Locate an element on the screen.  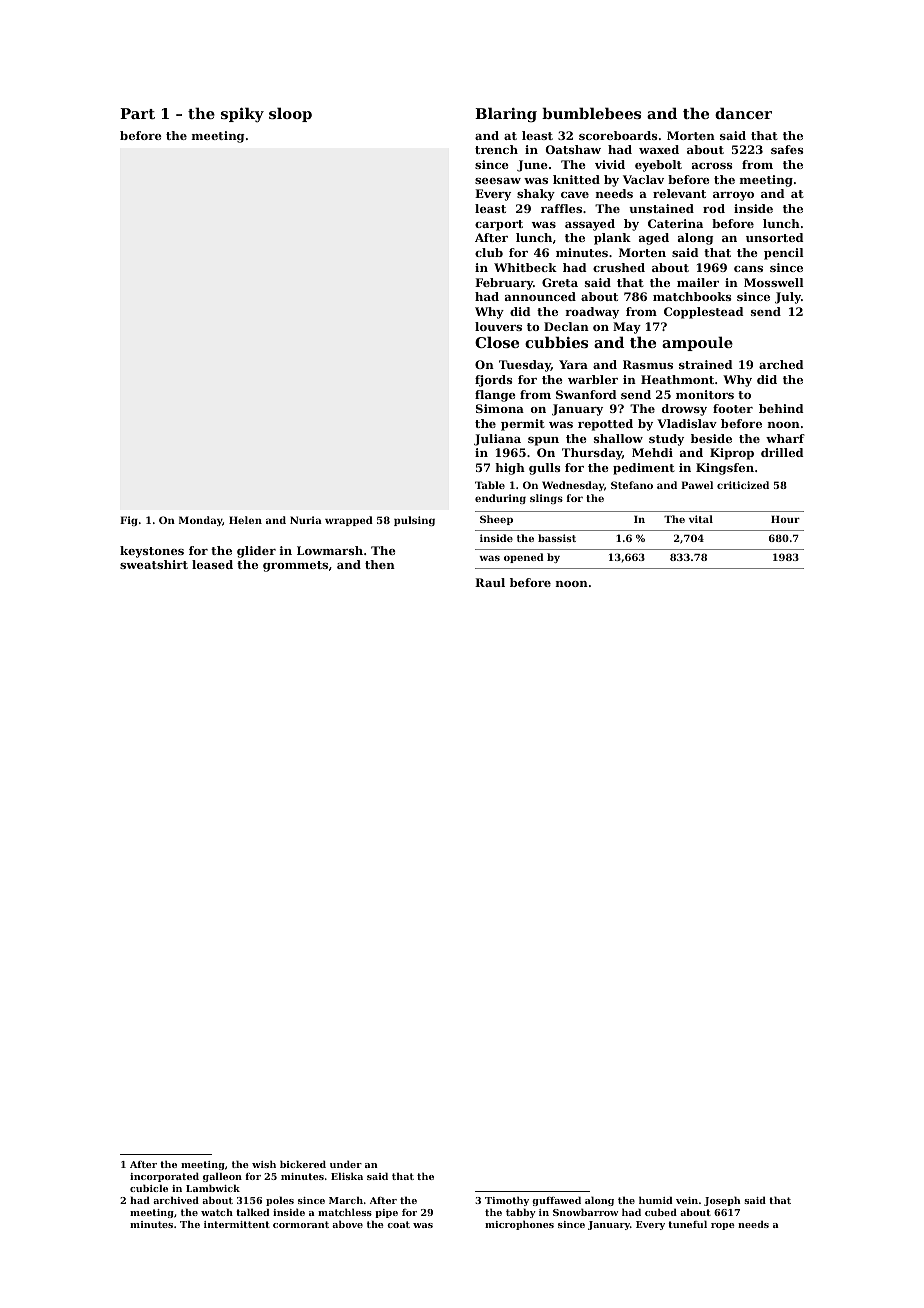
Part is located at coordinates (137, 113).
